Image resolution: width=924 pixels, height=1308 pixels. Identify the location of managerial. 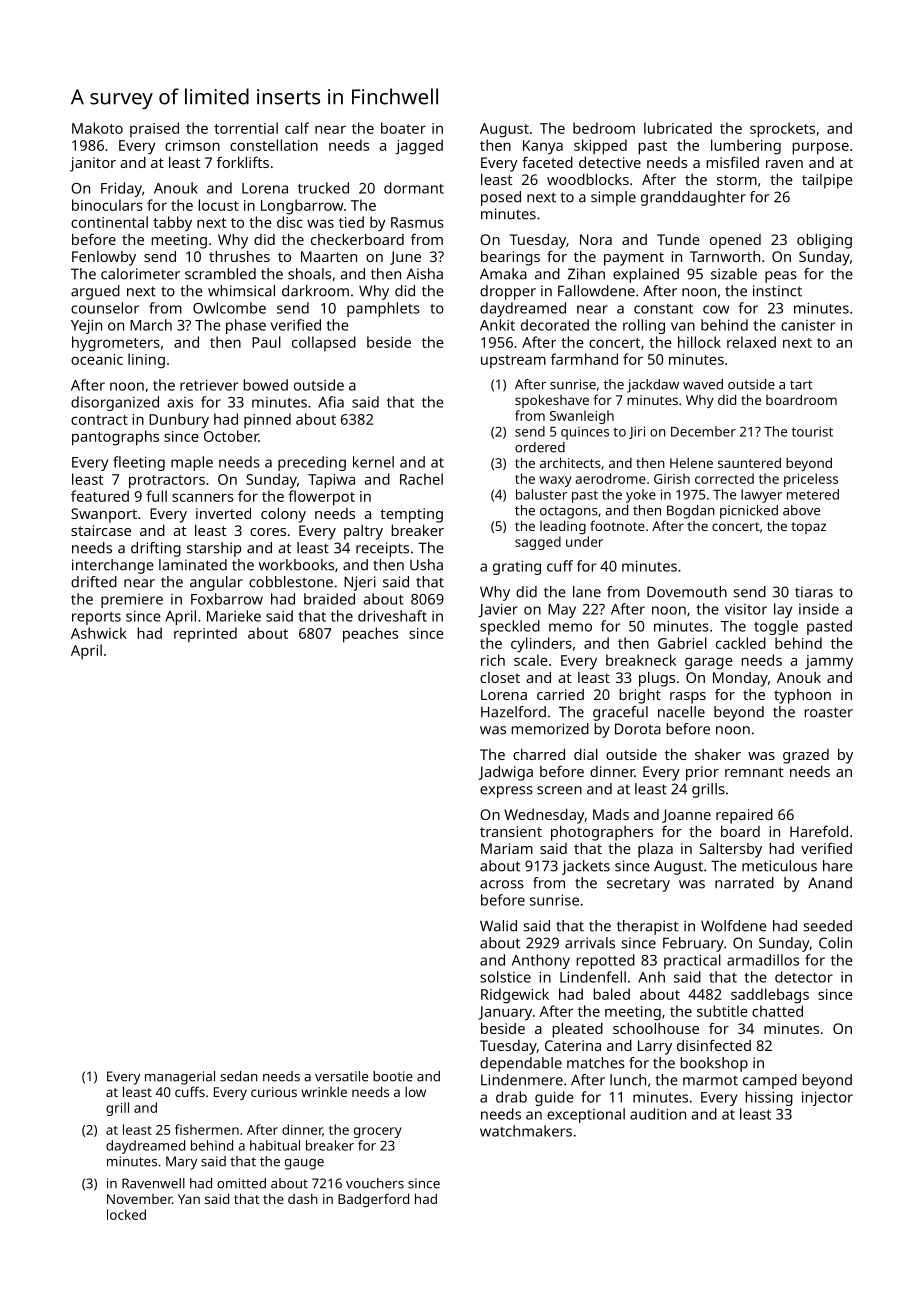
(180, 1078).
